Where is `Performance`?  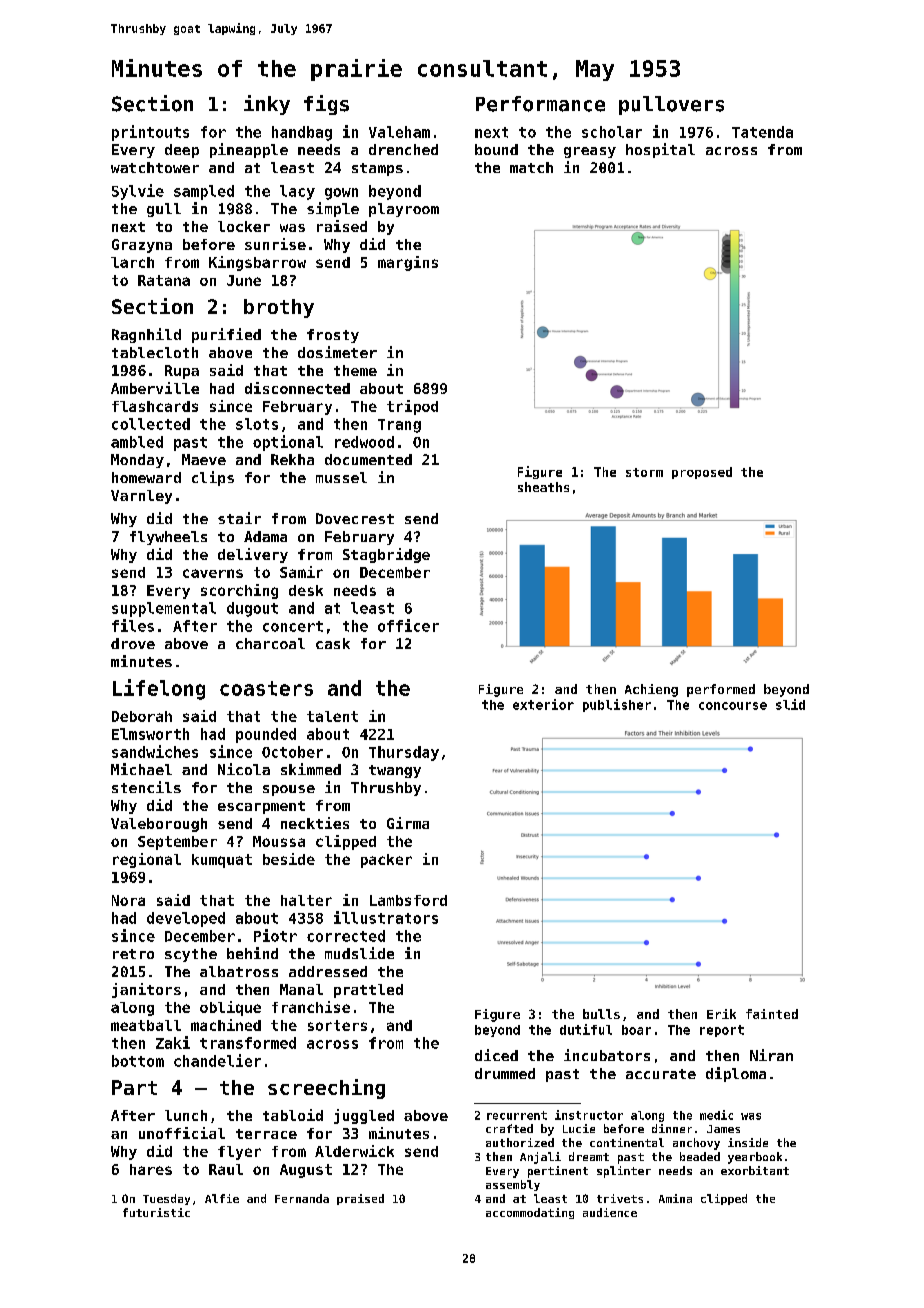 Performance is located at coordinates (540, 104).
